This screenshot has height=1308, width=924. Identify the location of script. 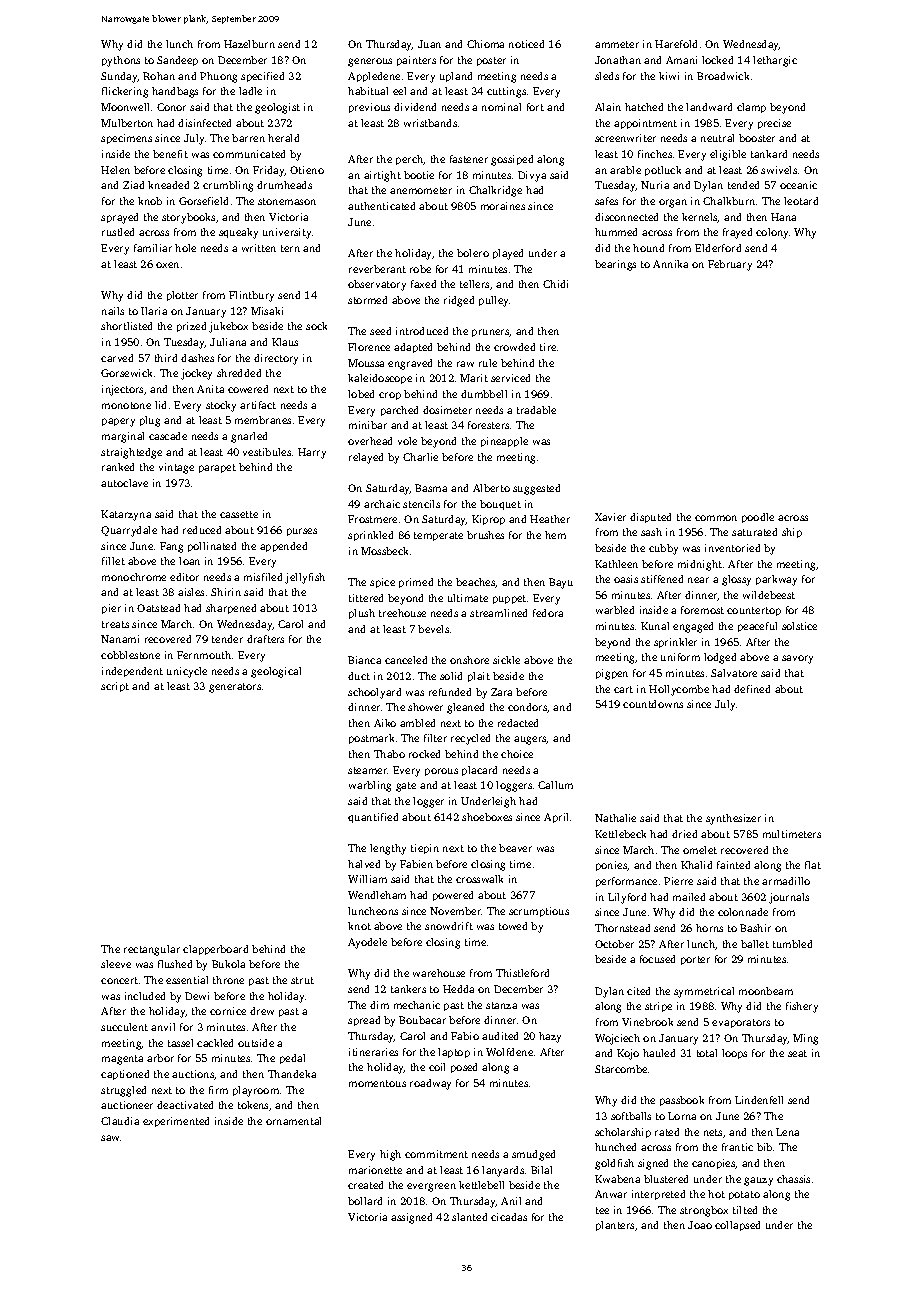
(115, 687).
